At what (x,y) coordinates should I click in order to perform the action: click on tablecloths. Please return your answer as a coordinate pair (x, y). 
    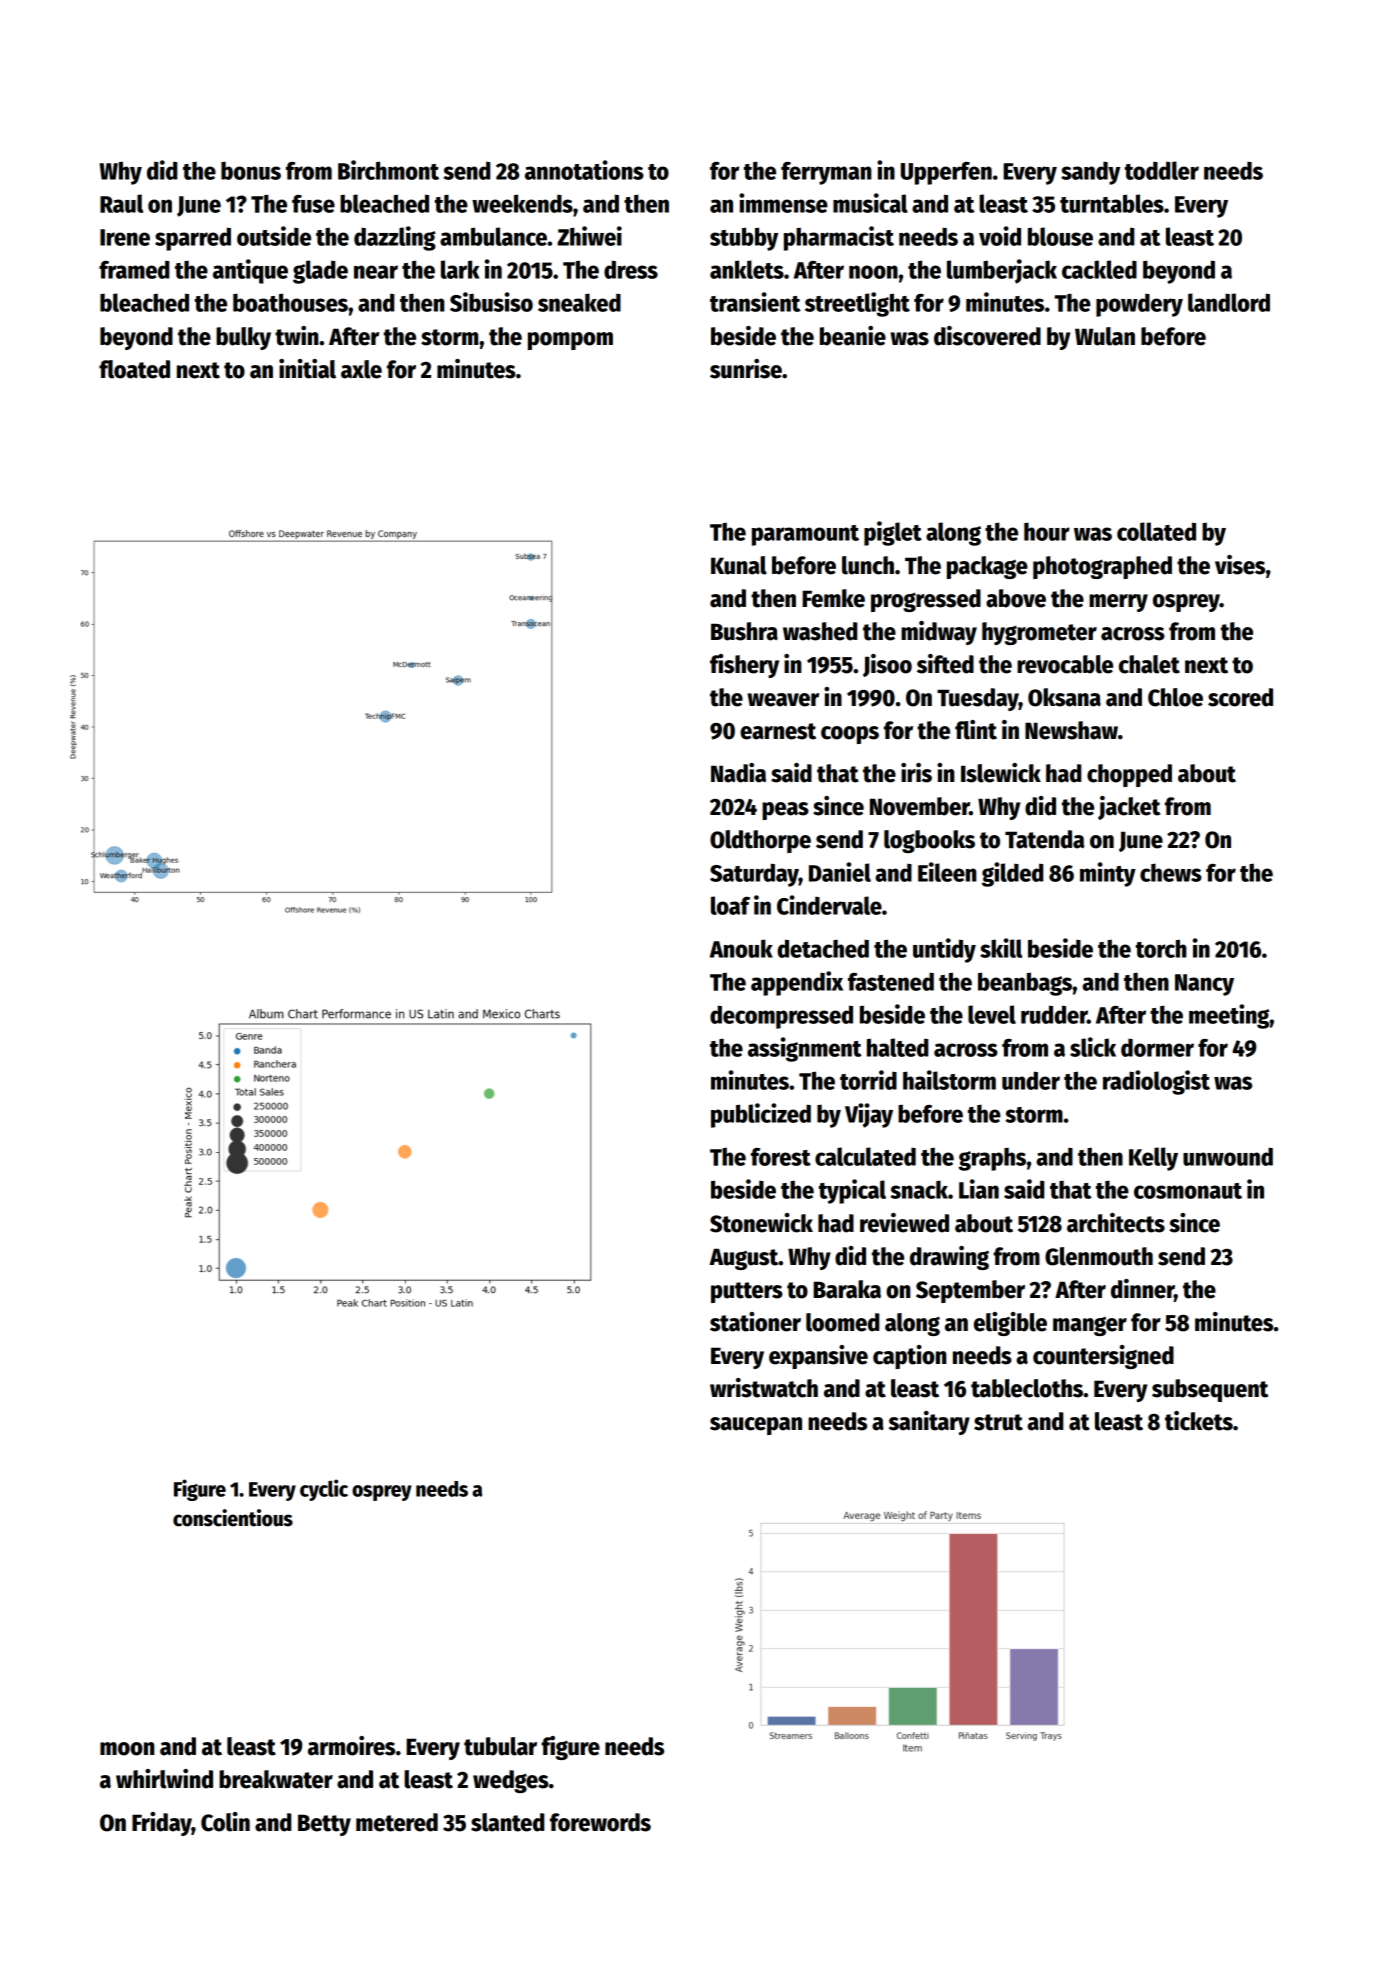
    Looking at the image, I should click on (1027, 1388).
